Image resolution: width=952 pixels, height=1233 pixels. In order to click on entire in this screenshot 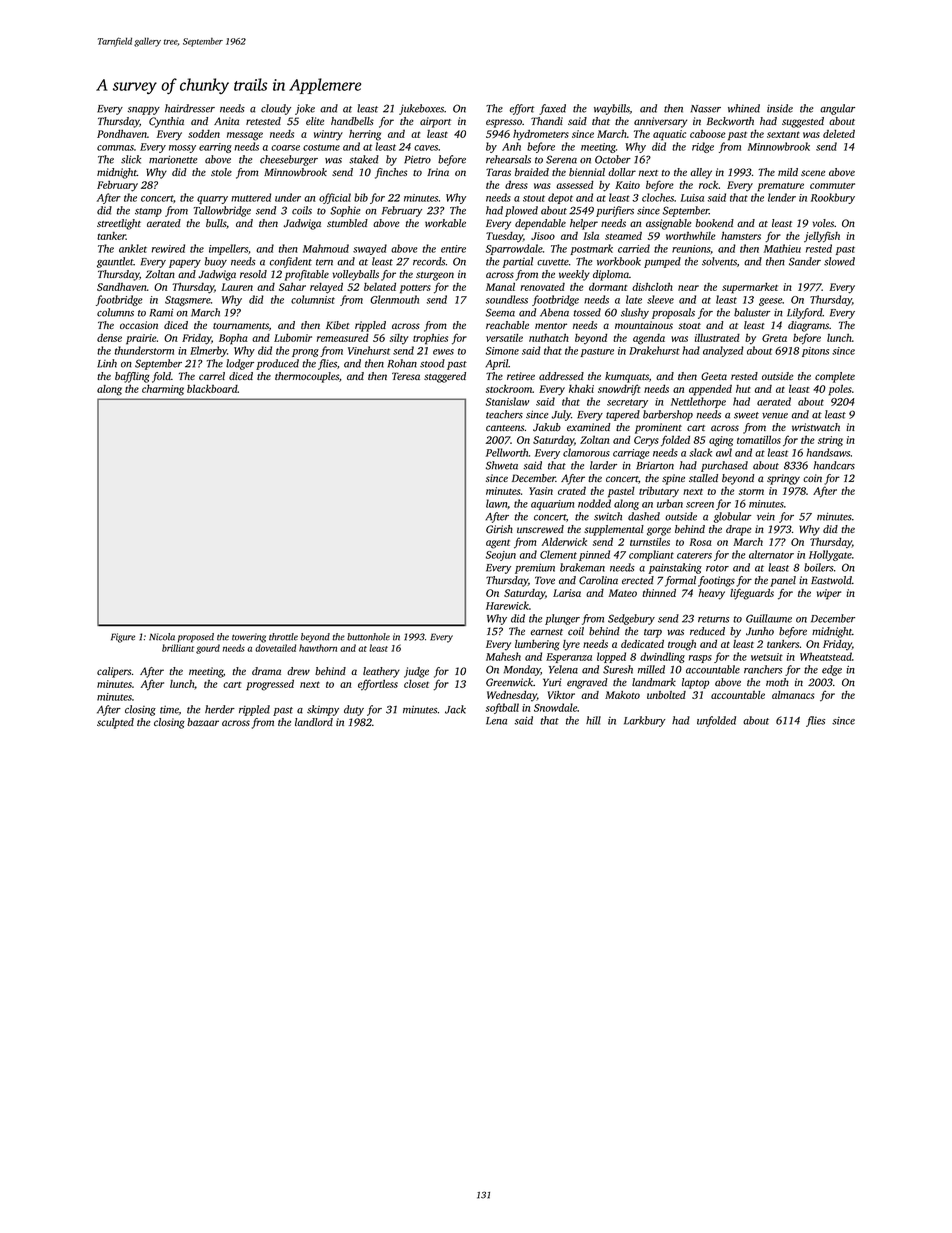, I will do `click(453, 249)`.
